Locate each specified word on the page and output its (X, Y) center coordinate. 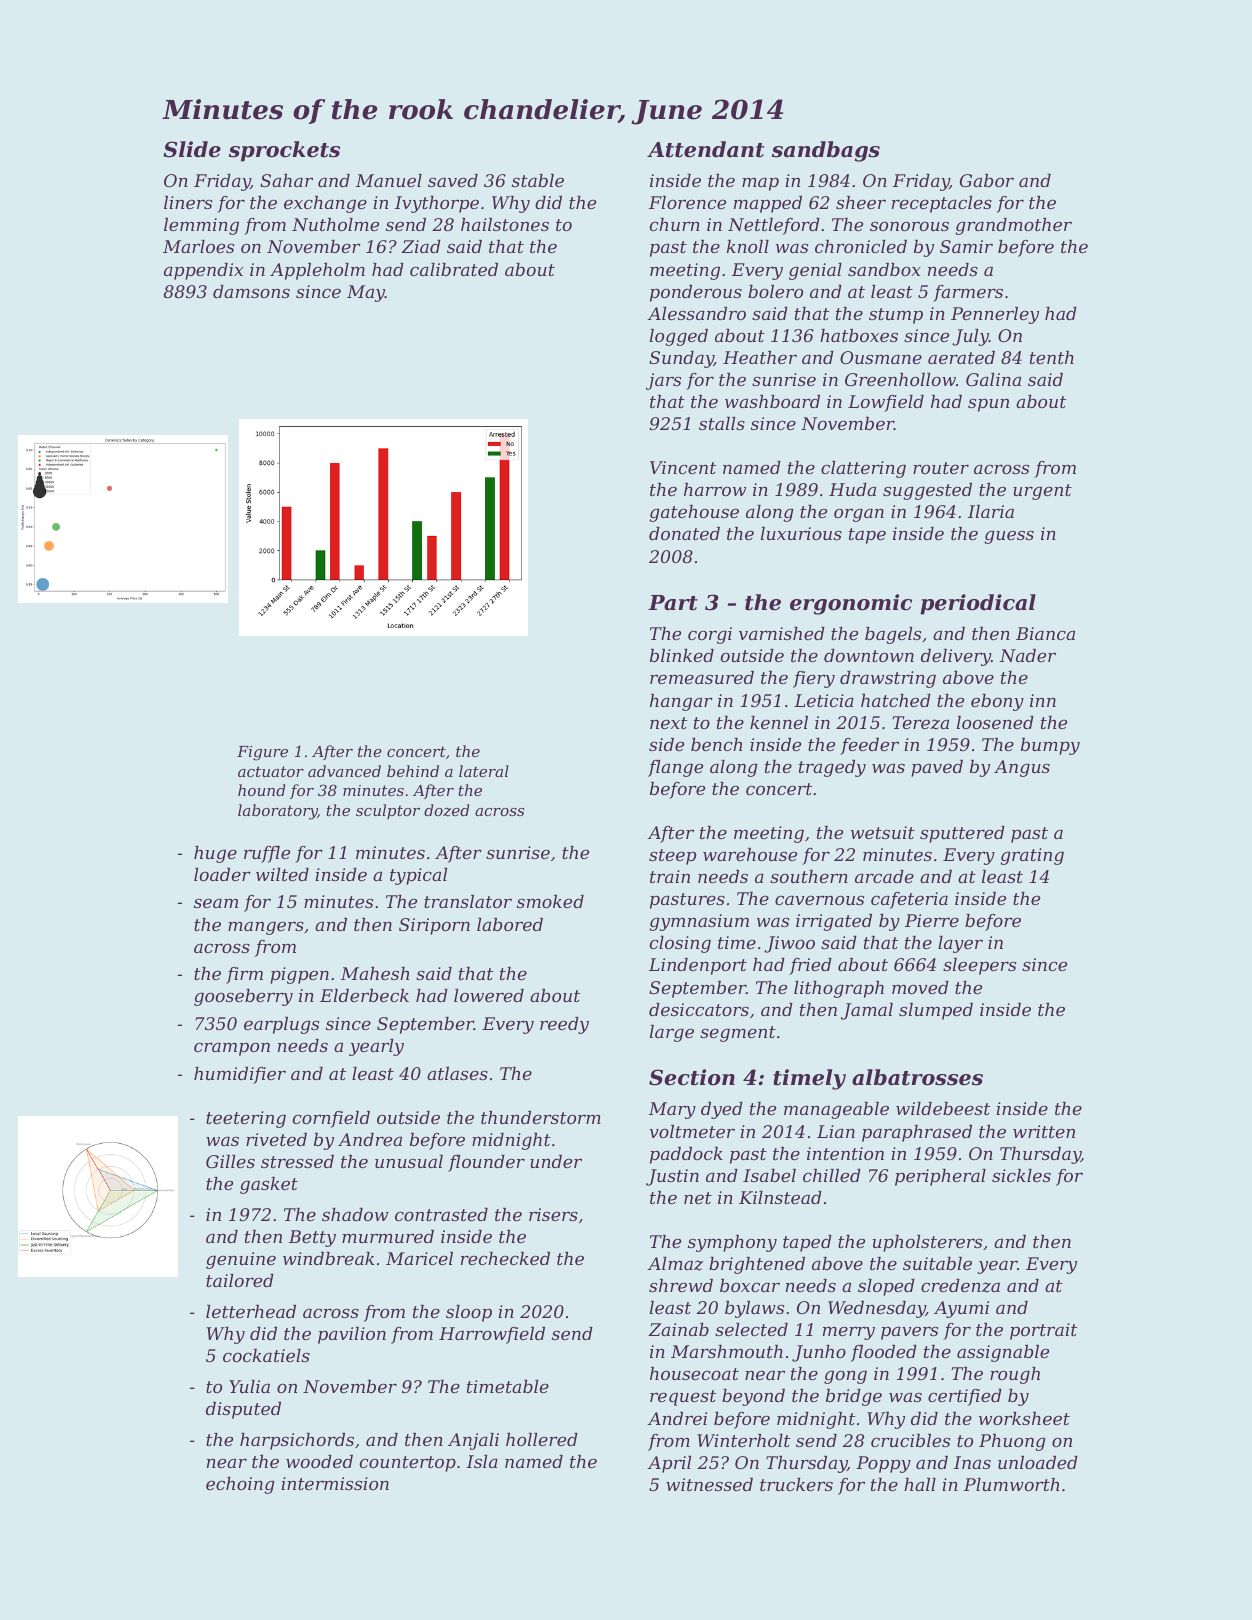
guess (1009, 537)
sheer (861, 202)
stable (538, 180)
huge (215, 854)
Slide (192, 149)
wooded (319, 1461)
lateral (484, 771)
